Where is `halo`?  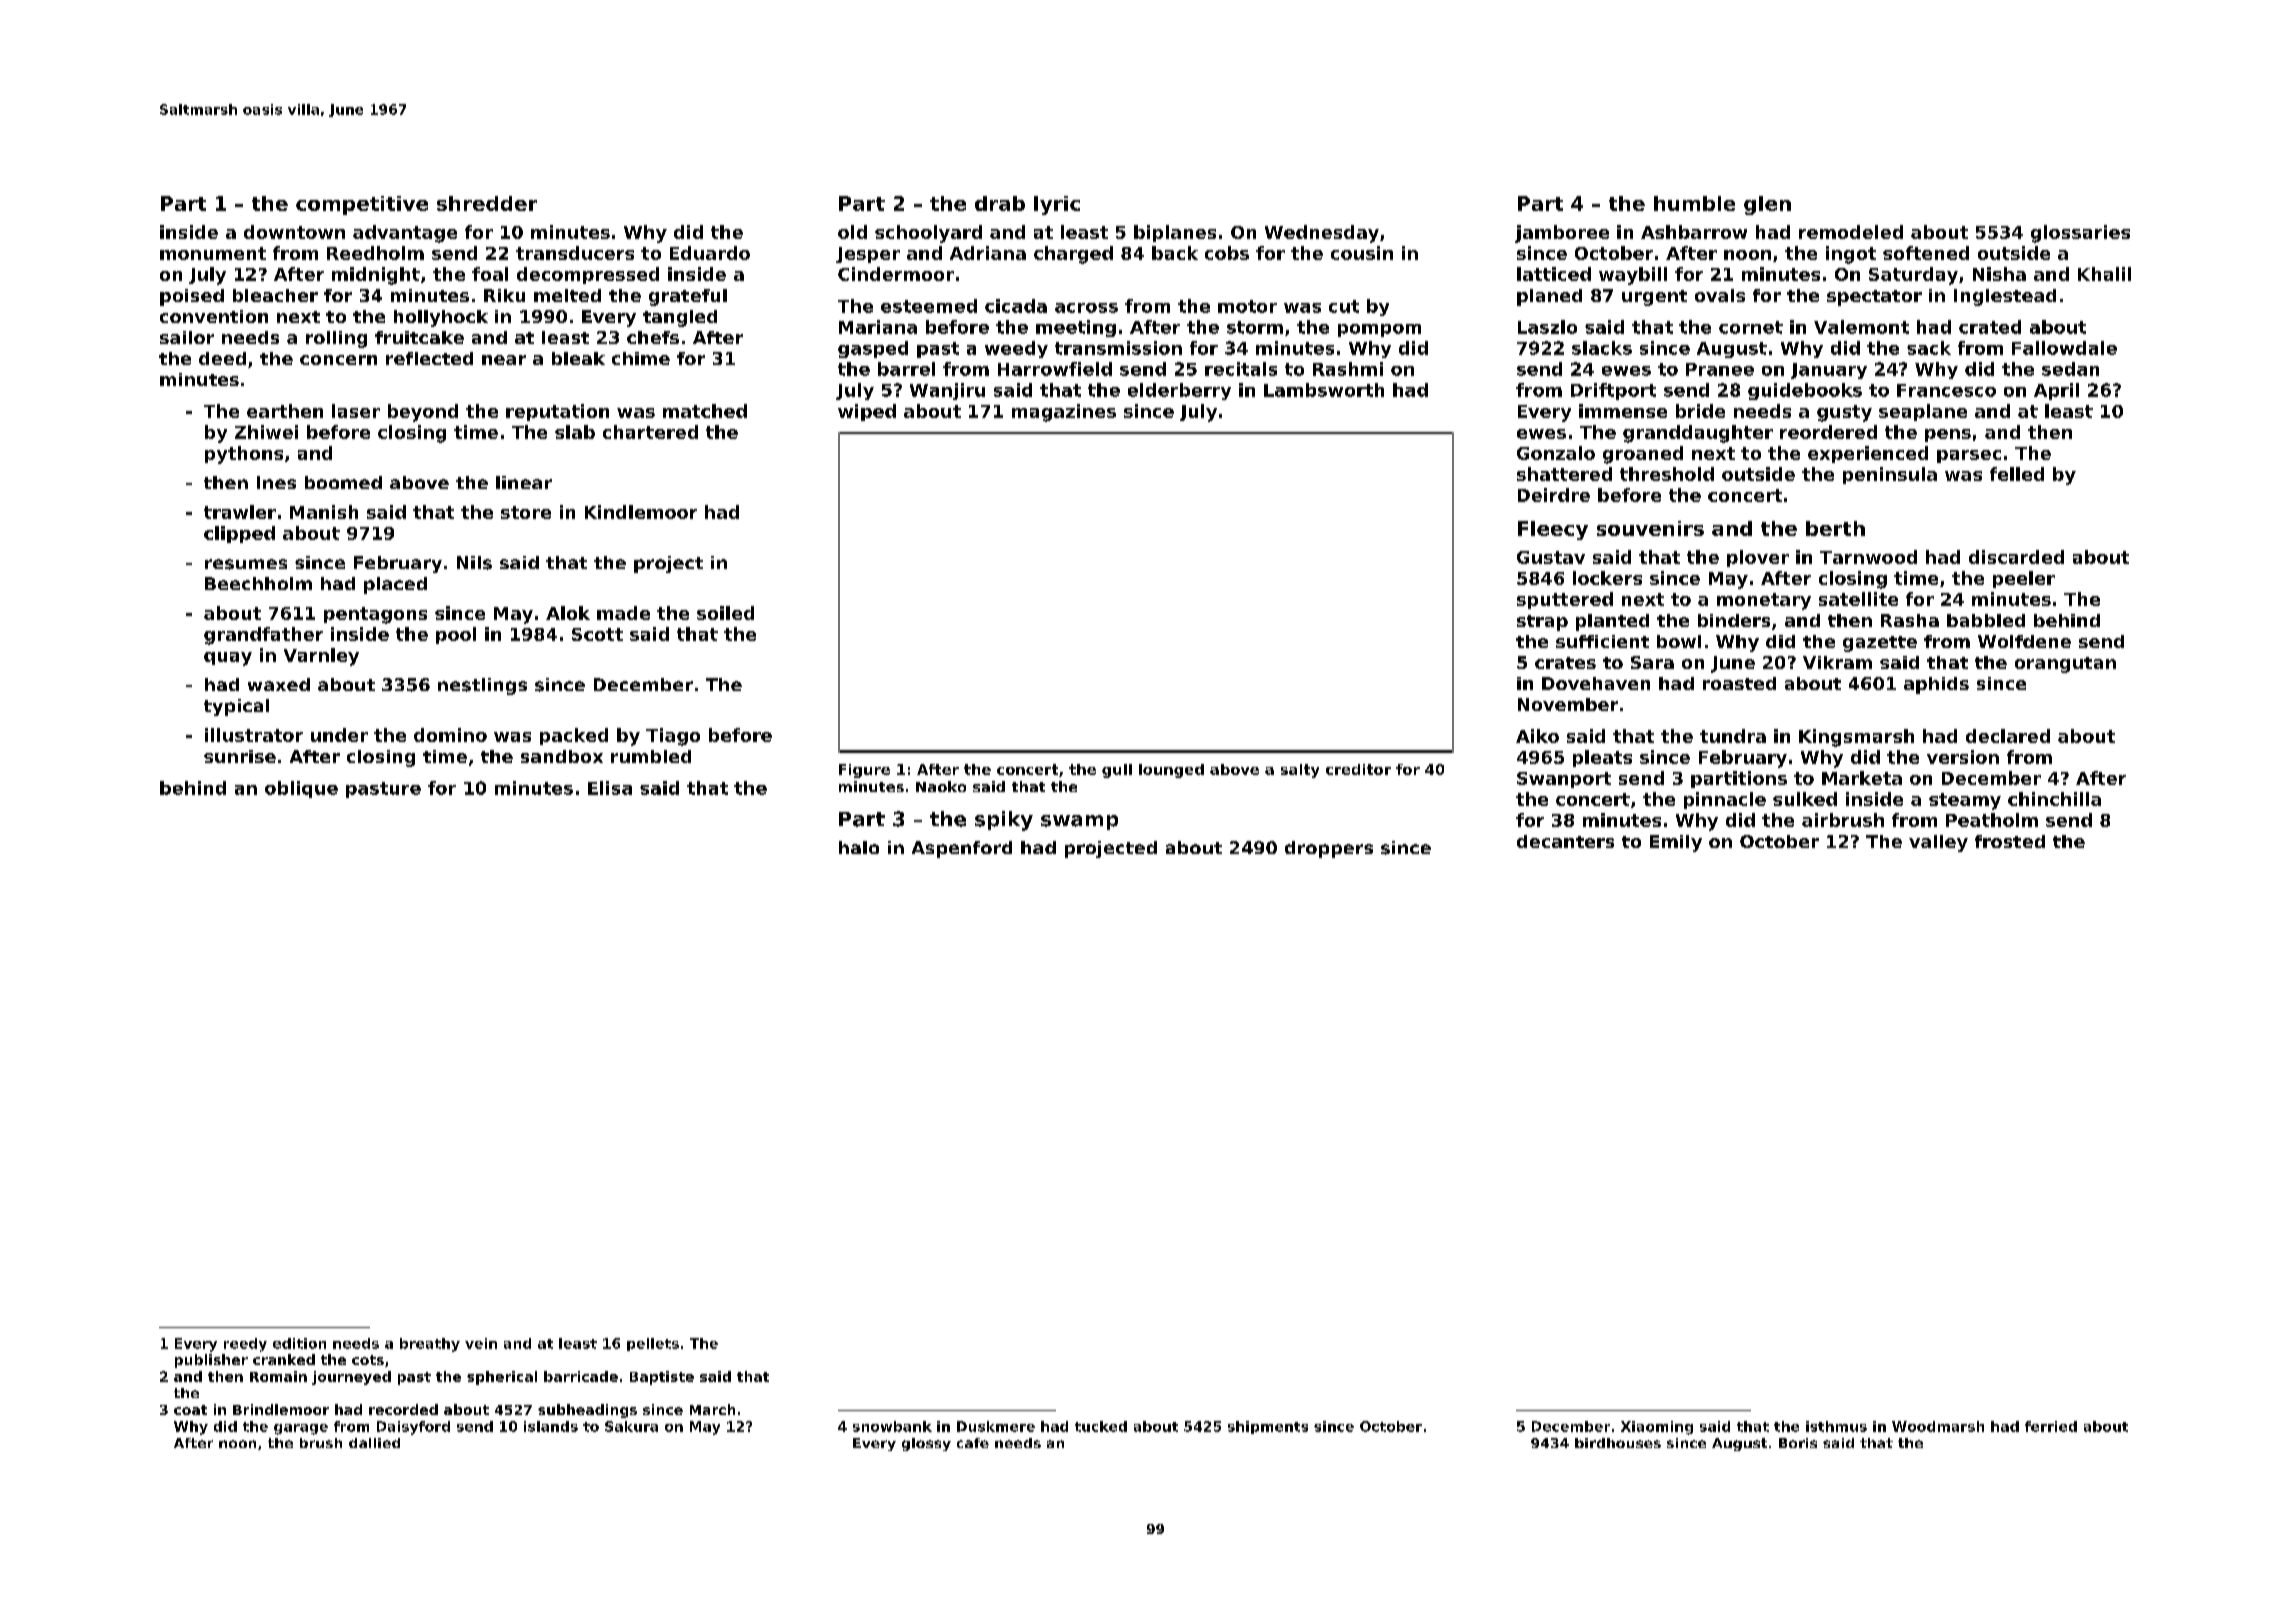 halo is located at coordinates (859, 847).
